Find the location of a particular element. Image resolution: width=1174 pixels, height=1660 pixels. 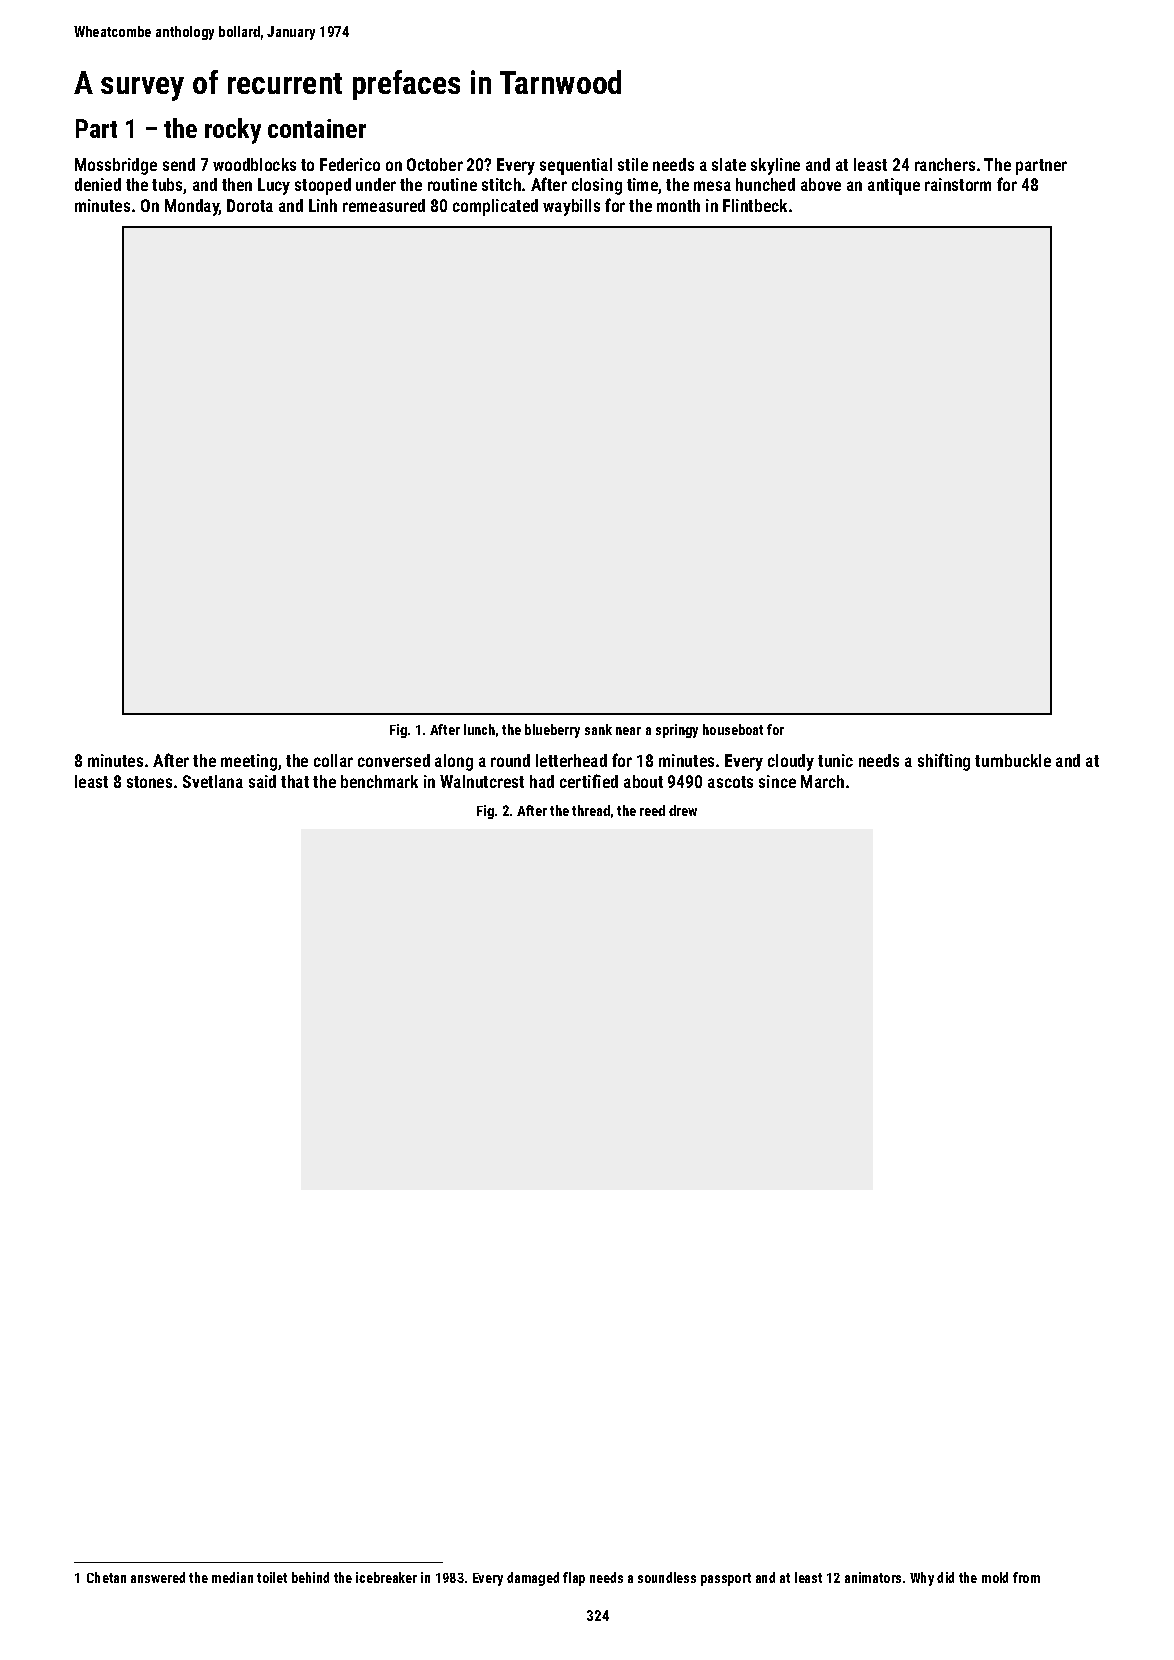

month is located at coordinates (678, 205).
